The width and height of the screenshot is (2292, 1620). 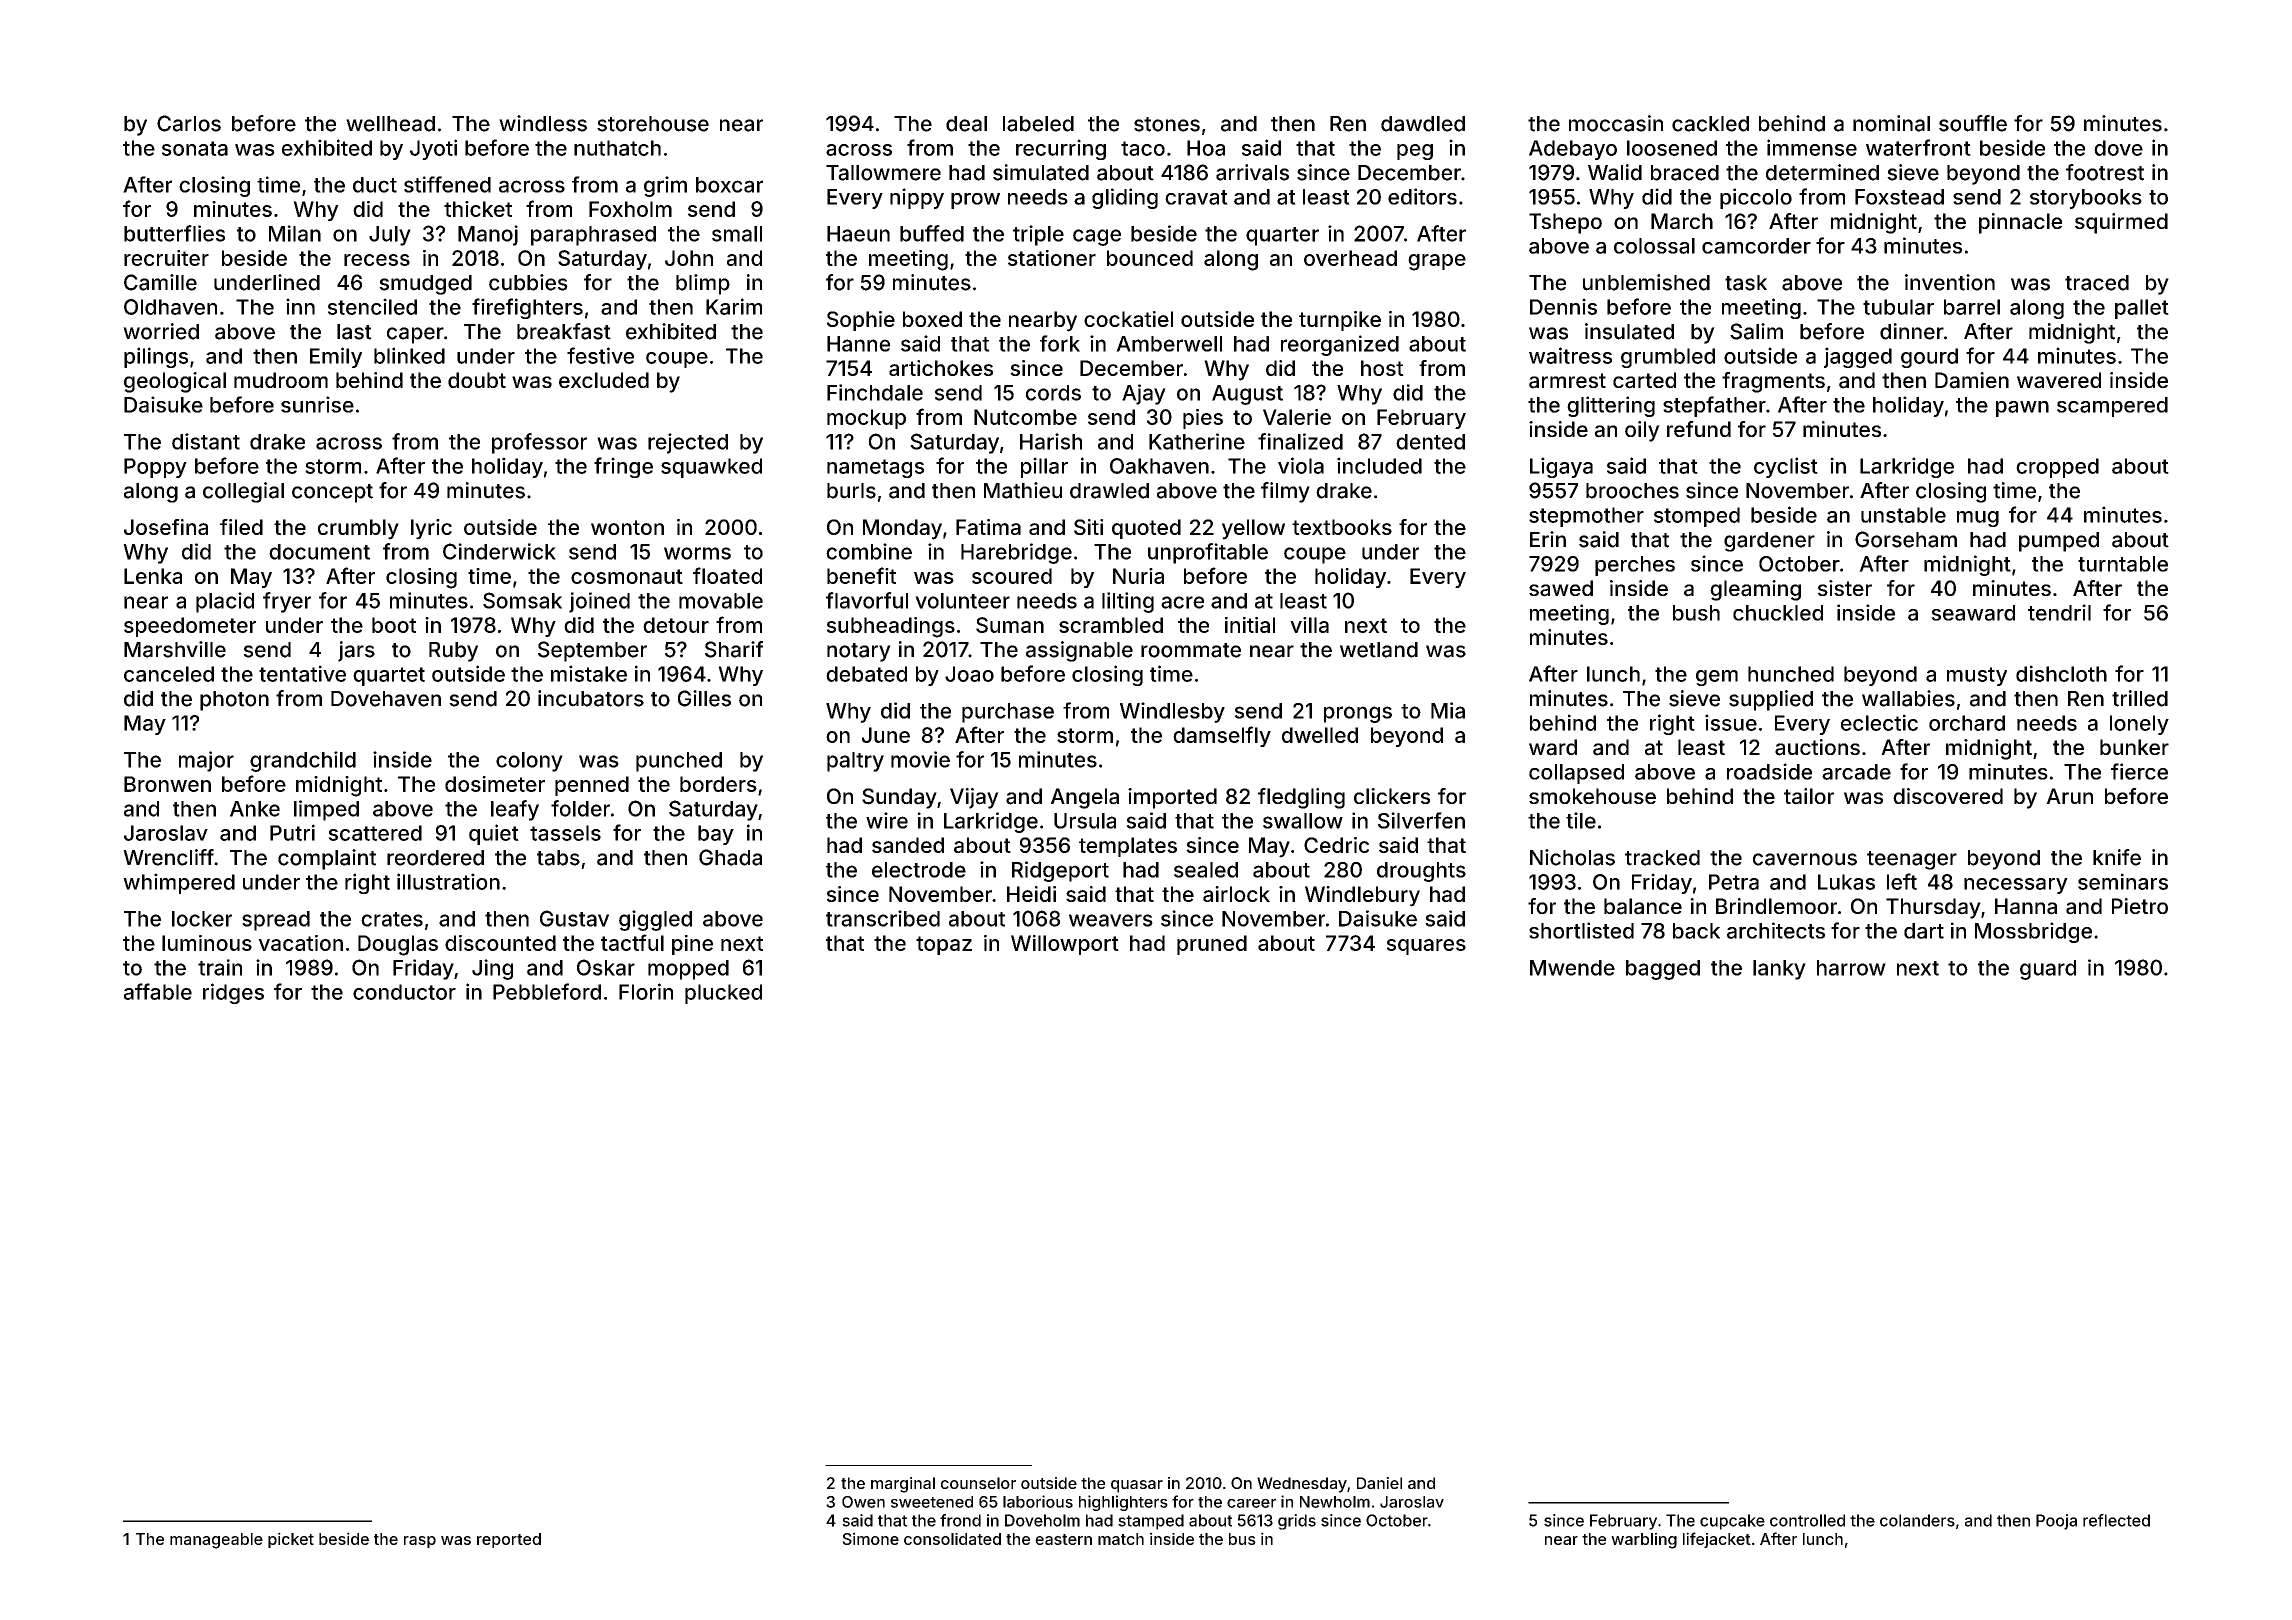 What do you see at coordinates (2123, 564) in the screenshot?
I see `turntable` at bounding box center [2123, 564].
